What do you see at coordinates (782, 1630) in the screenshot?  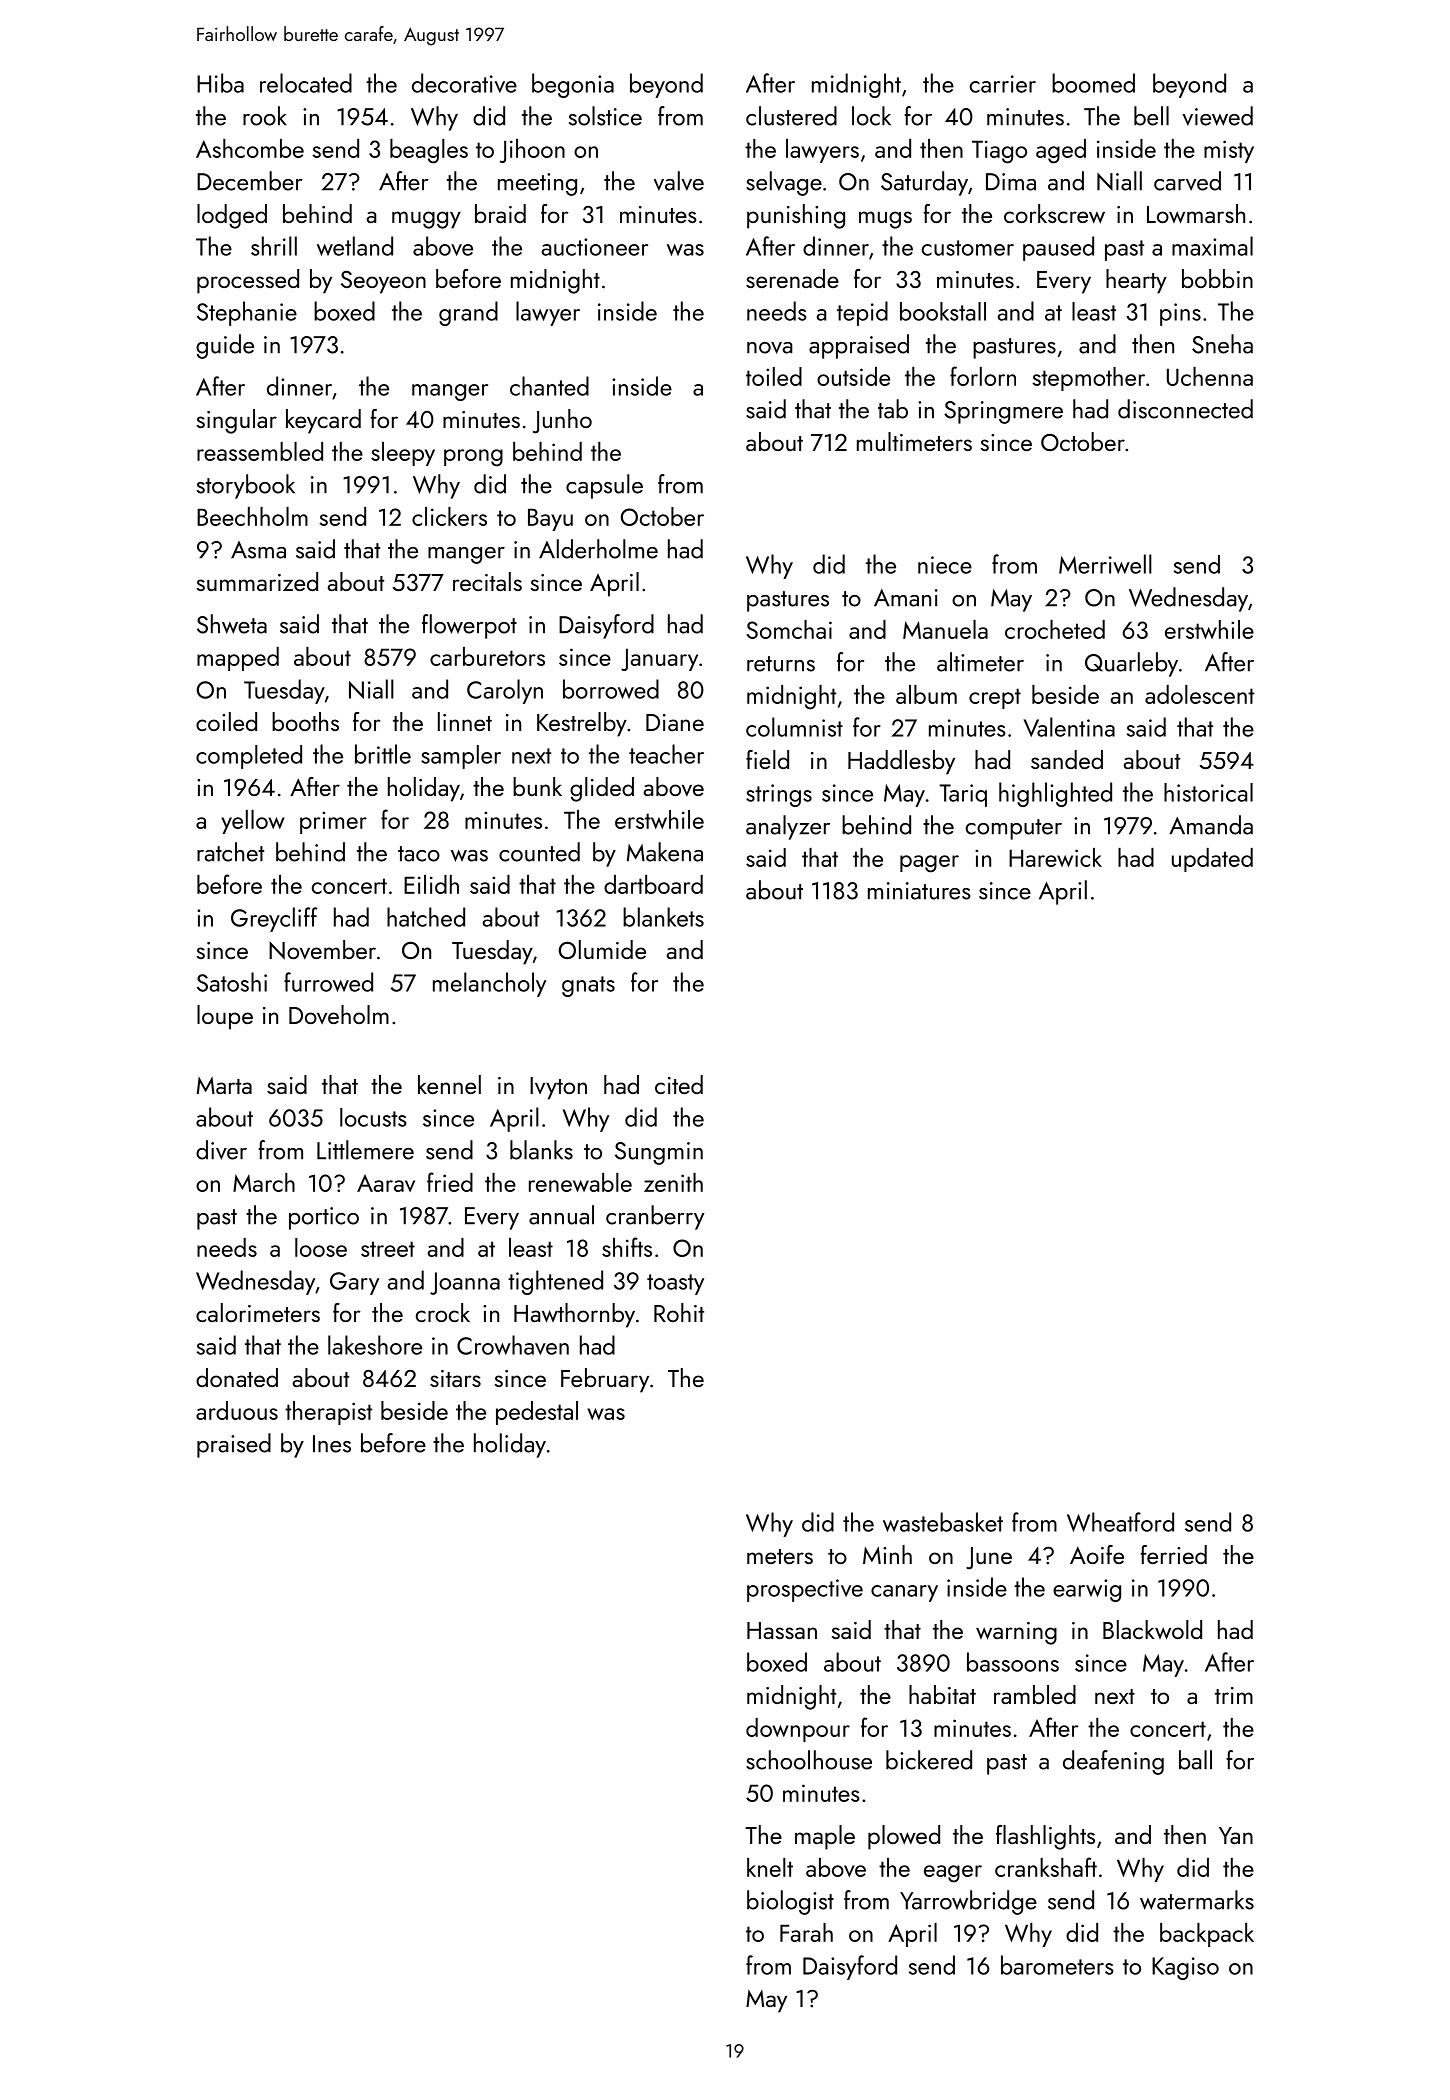 I see `Hassan` at bounding box center [782, 1630].
